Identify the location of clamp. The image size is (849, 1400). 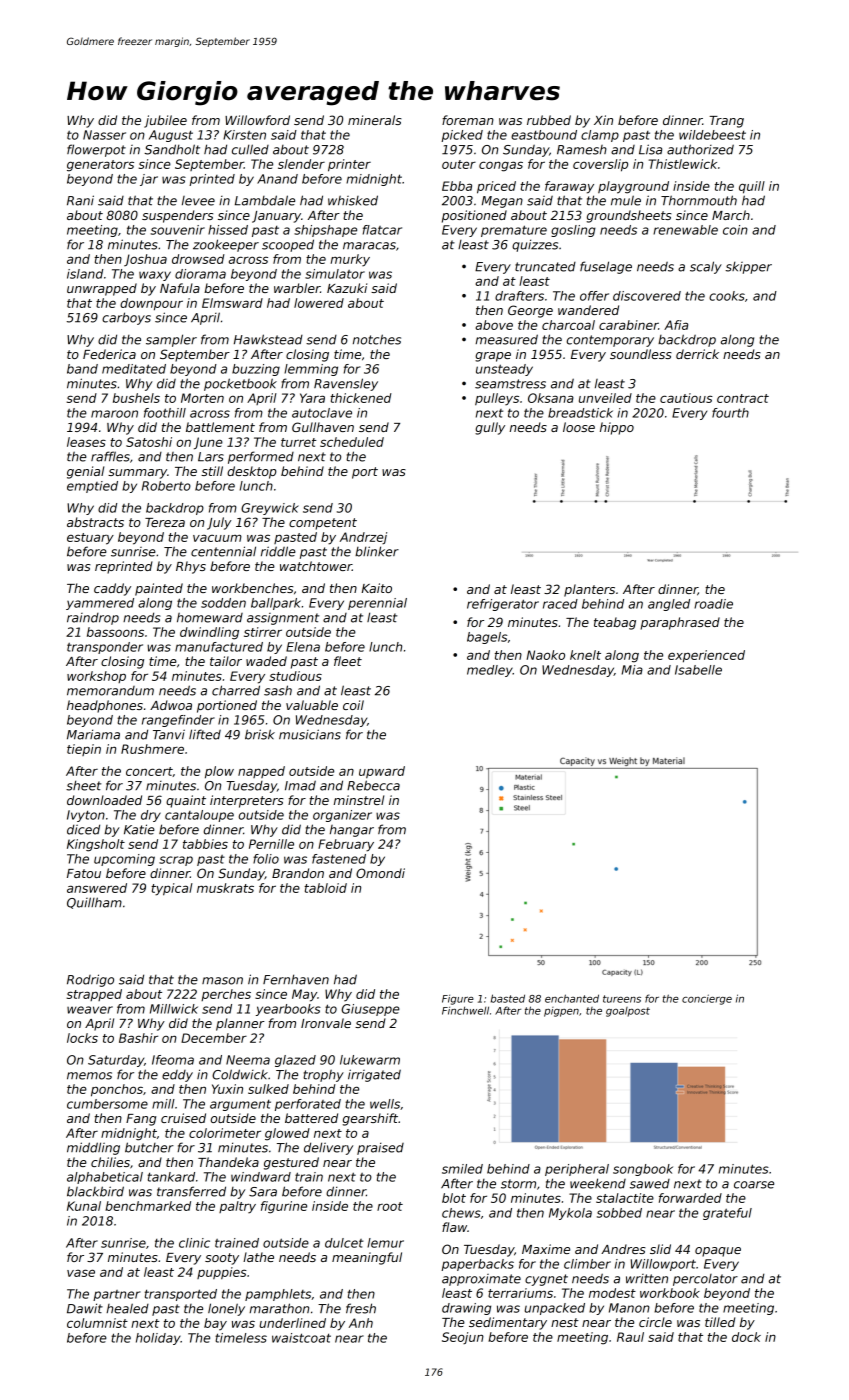
(600, 136).
